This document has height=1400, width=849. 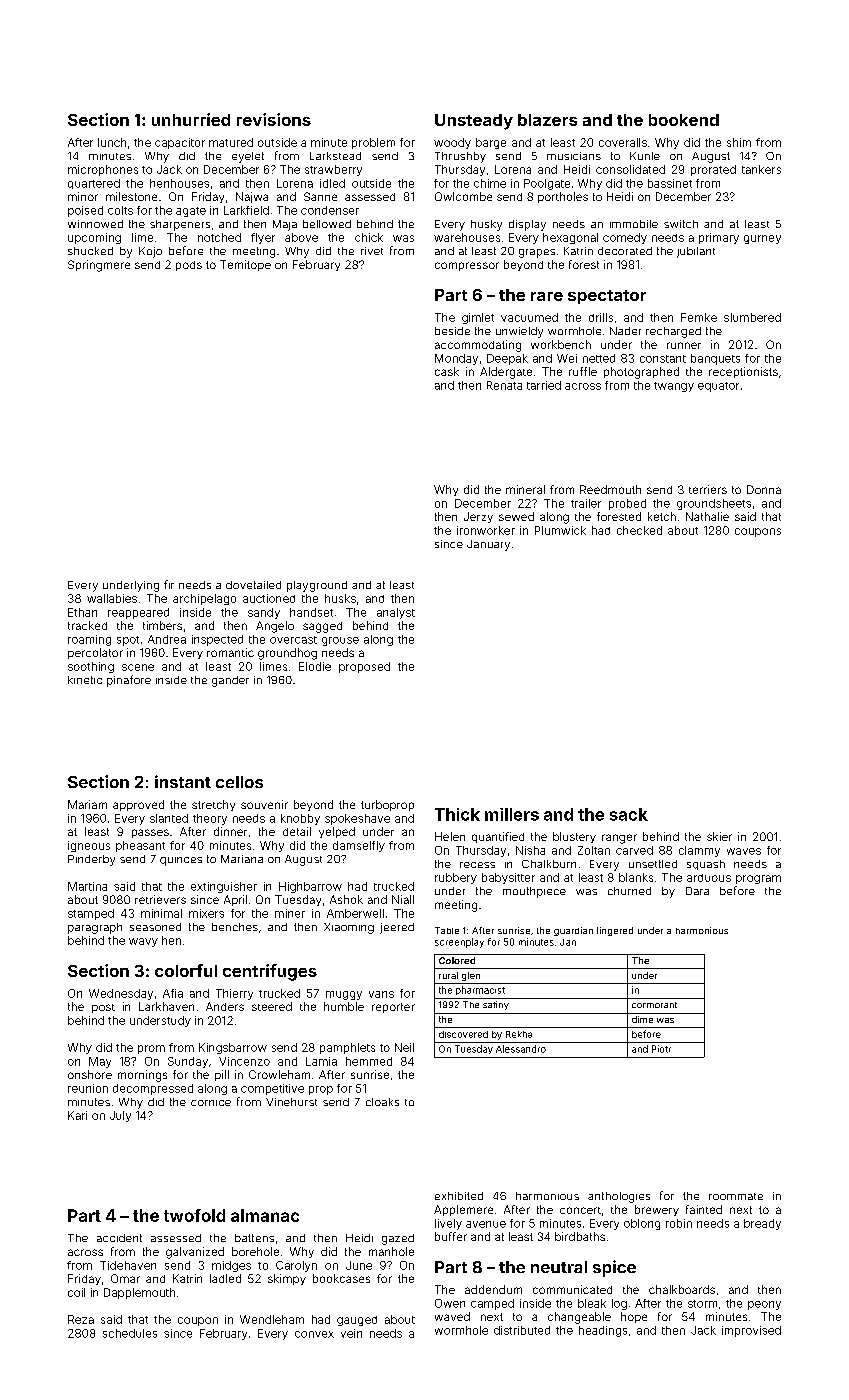 What do you see at coordinates (396, 613) in the document?
I see `analyst` at bounding box center [396, 613].
